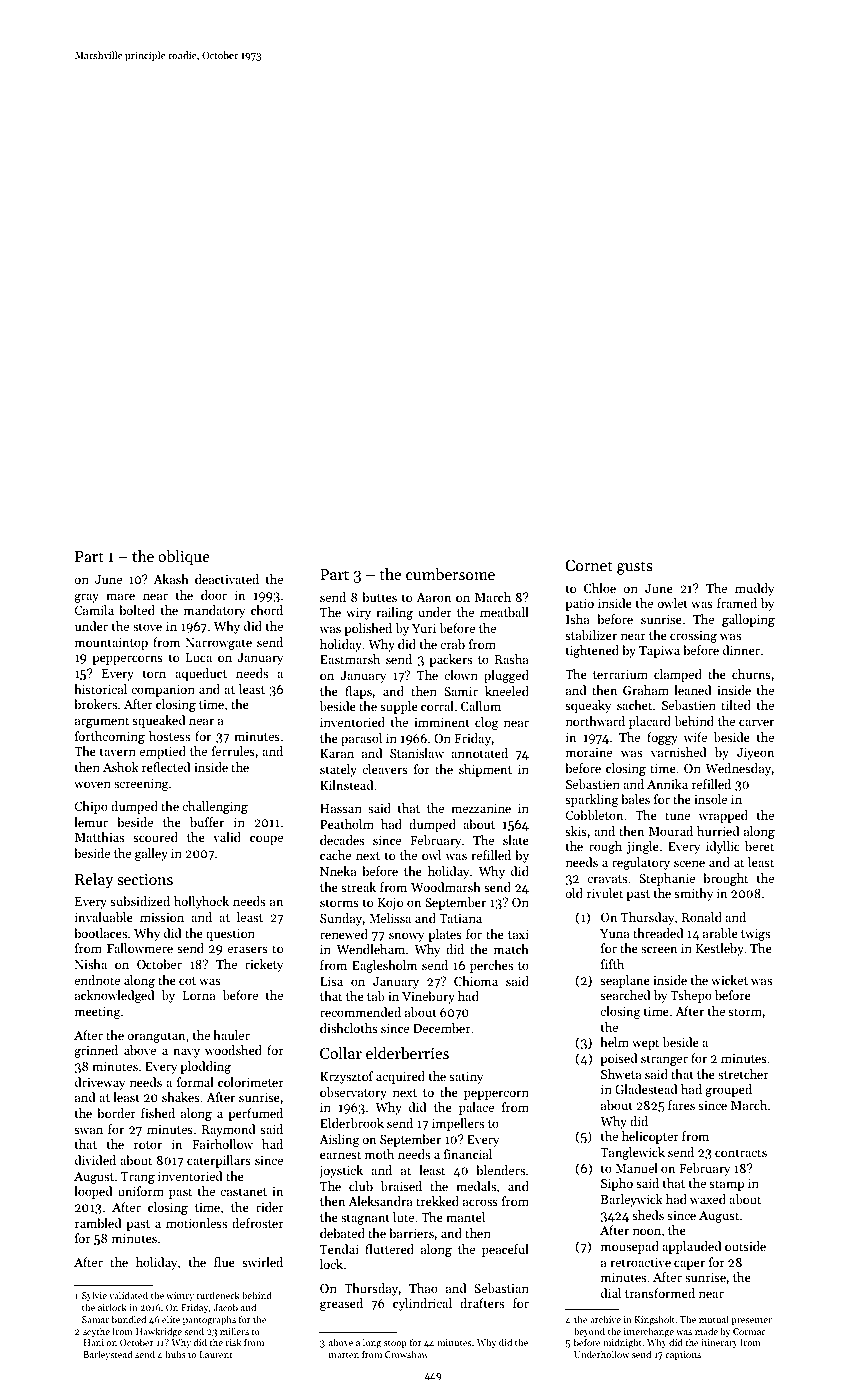 The image size is (849, 1400). Describe the element at coordinates (111, 644) in the screenshot. I see `mountaintop` at that location.
